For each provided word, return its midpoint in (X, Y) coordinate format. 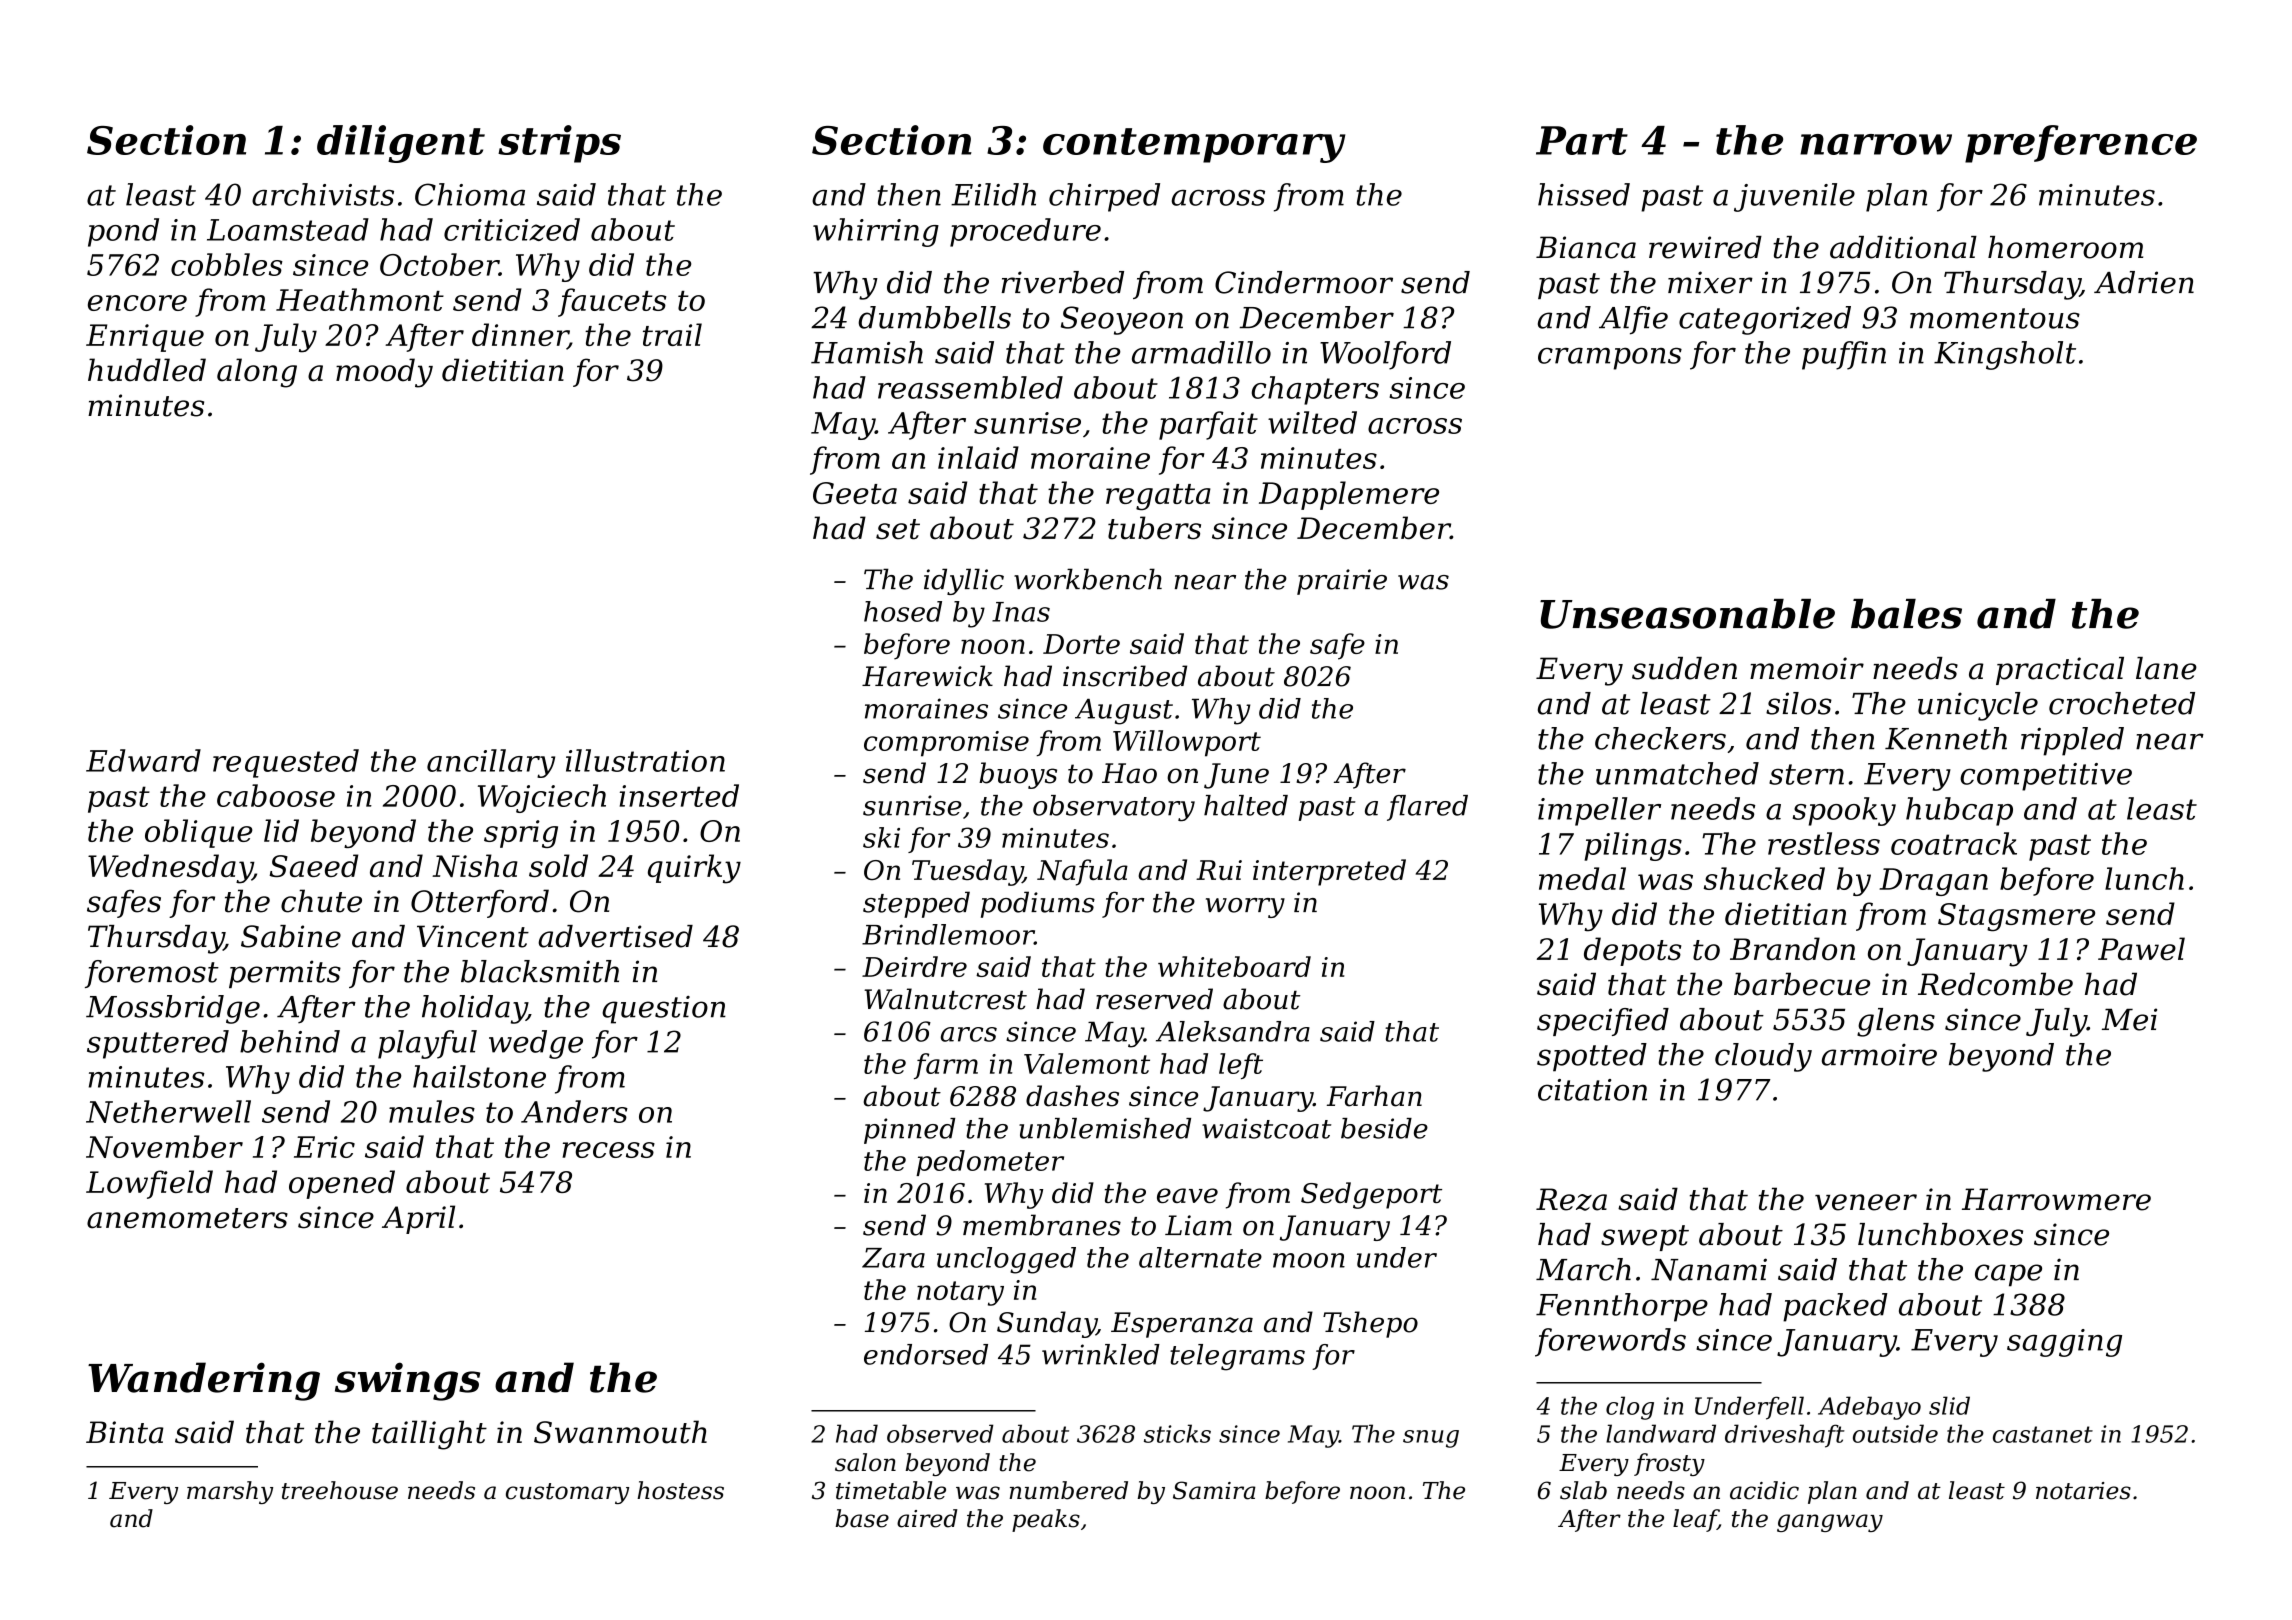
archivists (323, 194)
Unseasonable (1687, 614)
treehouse (340, 1490)
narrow (1876, 144)
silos (1799, 703)
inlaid (978, 457)
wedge (536, 1044)
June (1236, 776)
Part (1582, 140)
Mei (2129, 1019)
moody (384, 373)
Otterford (480, 903)
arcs (969, 1034)
